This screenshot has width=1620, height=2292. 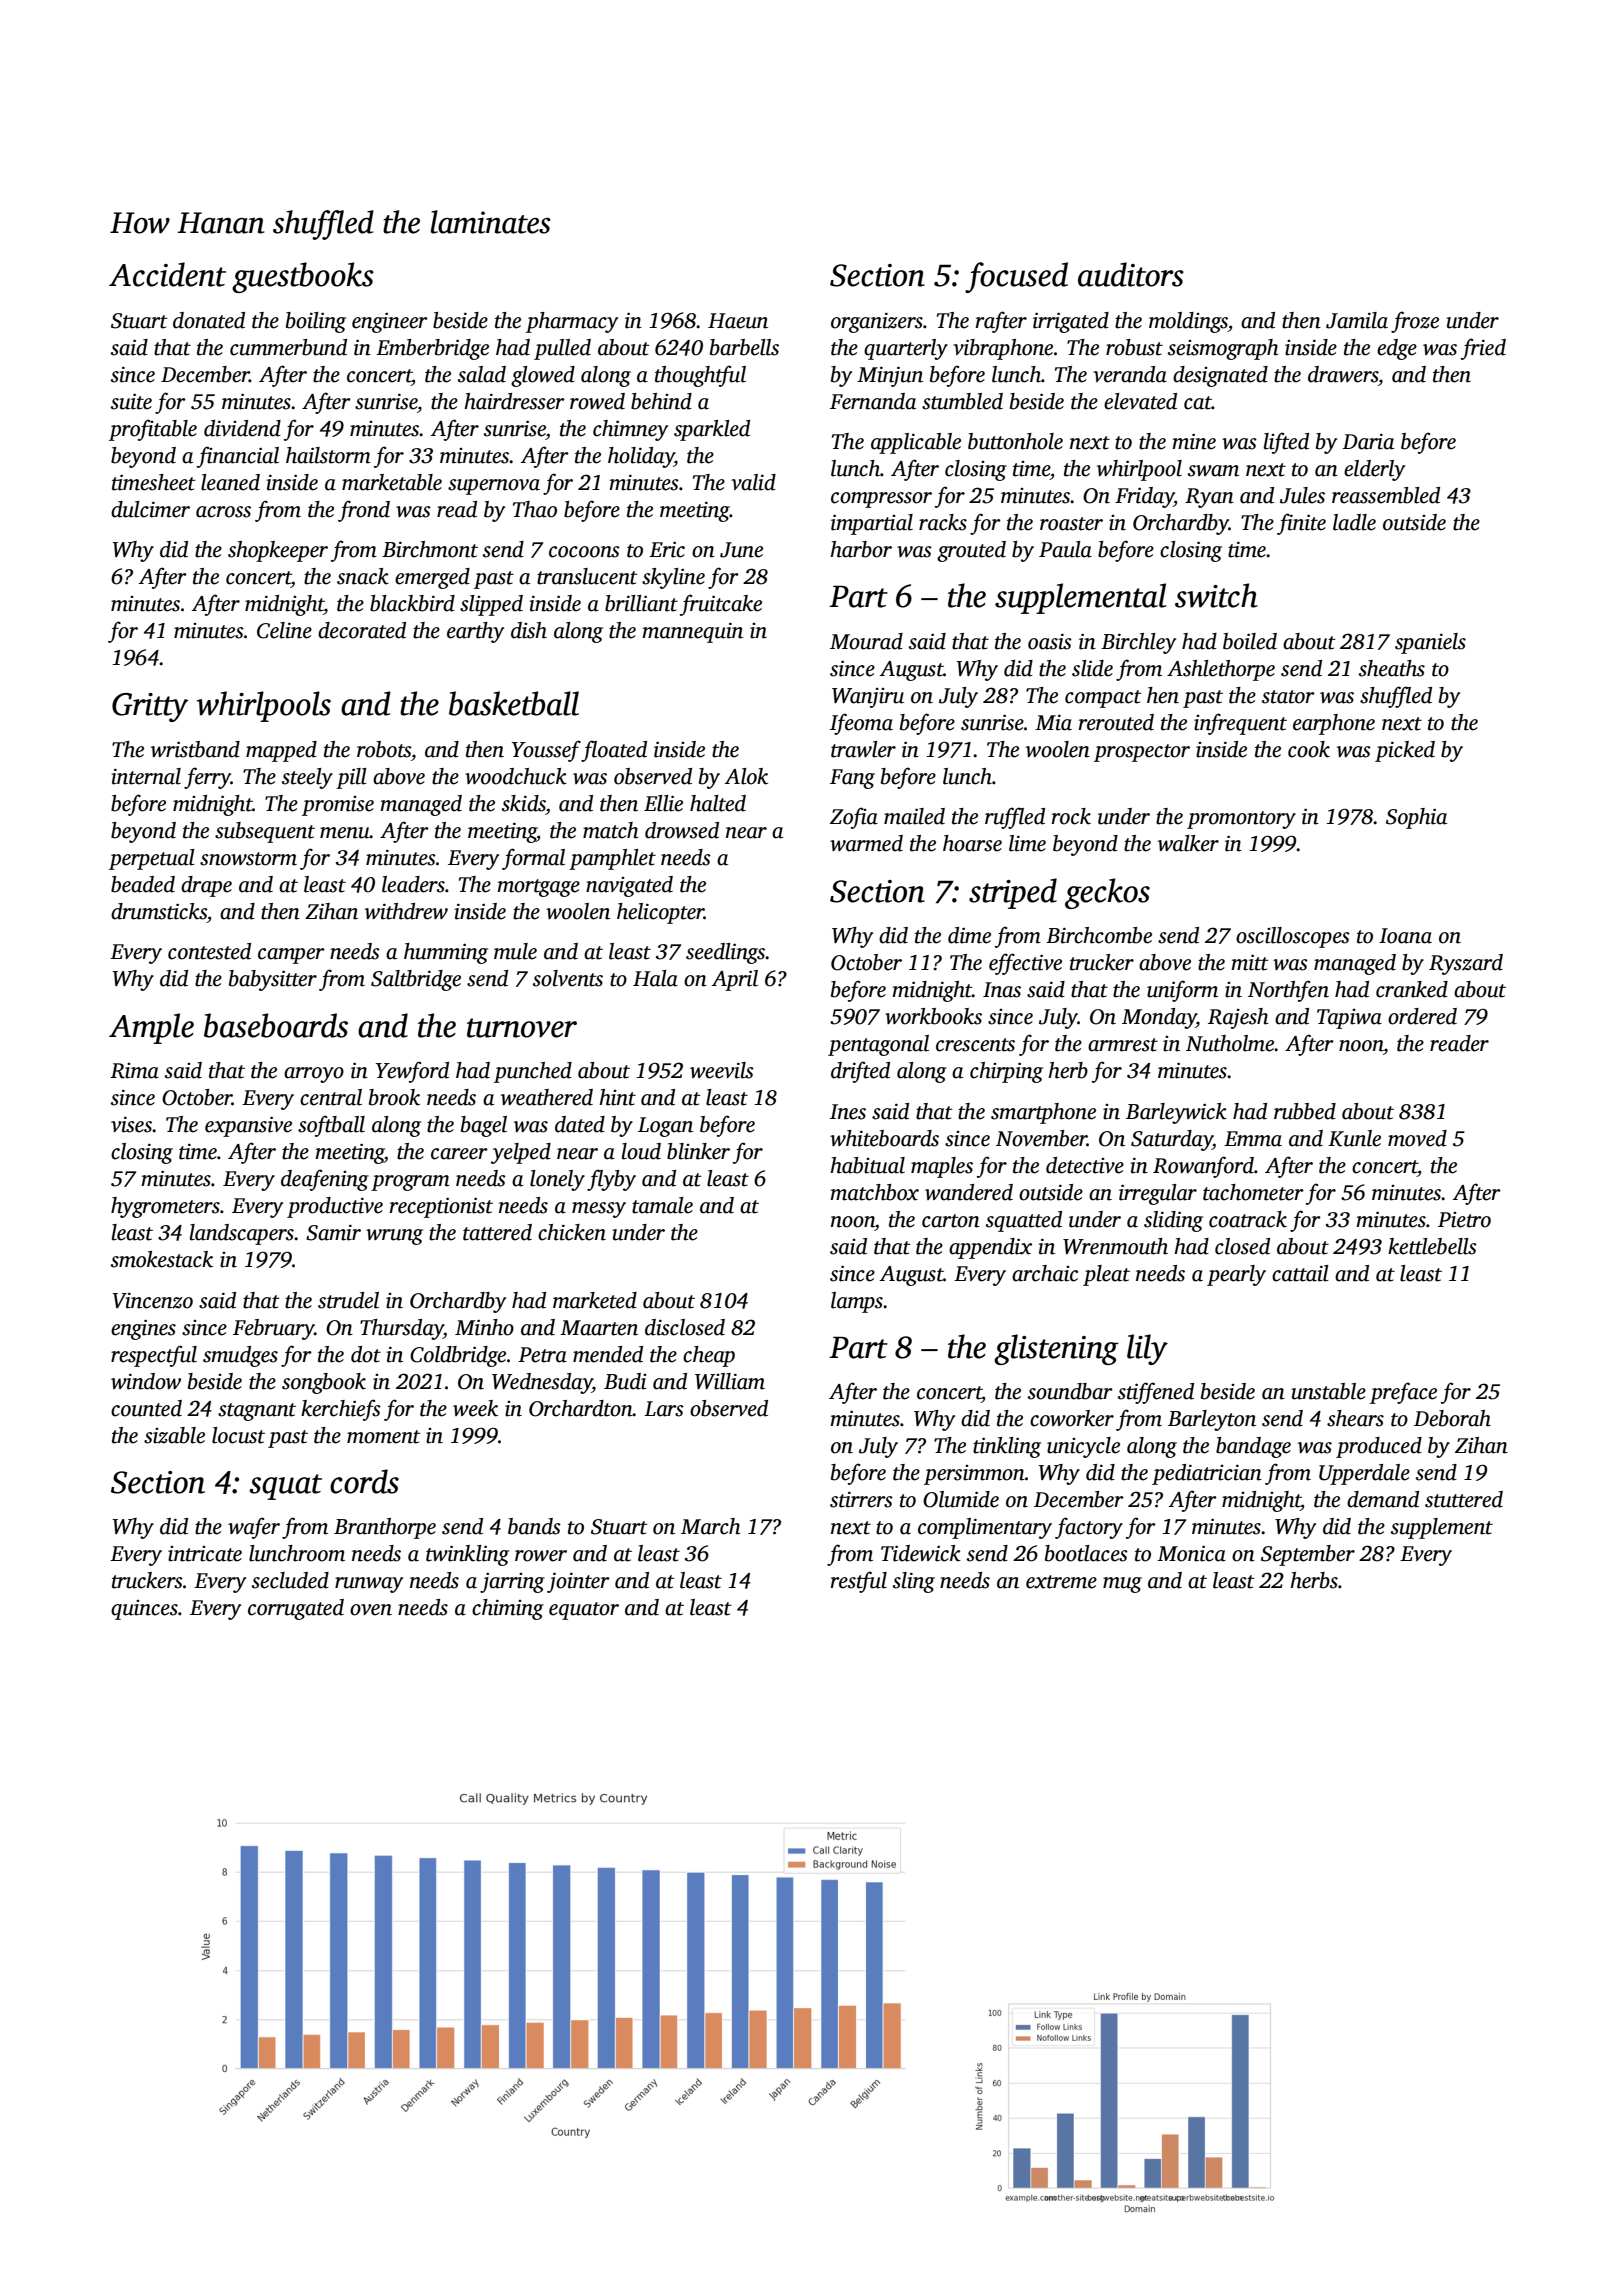 I want to click on expansive, so click(x=248, y=1126).
